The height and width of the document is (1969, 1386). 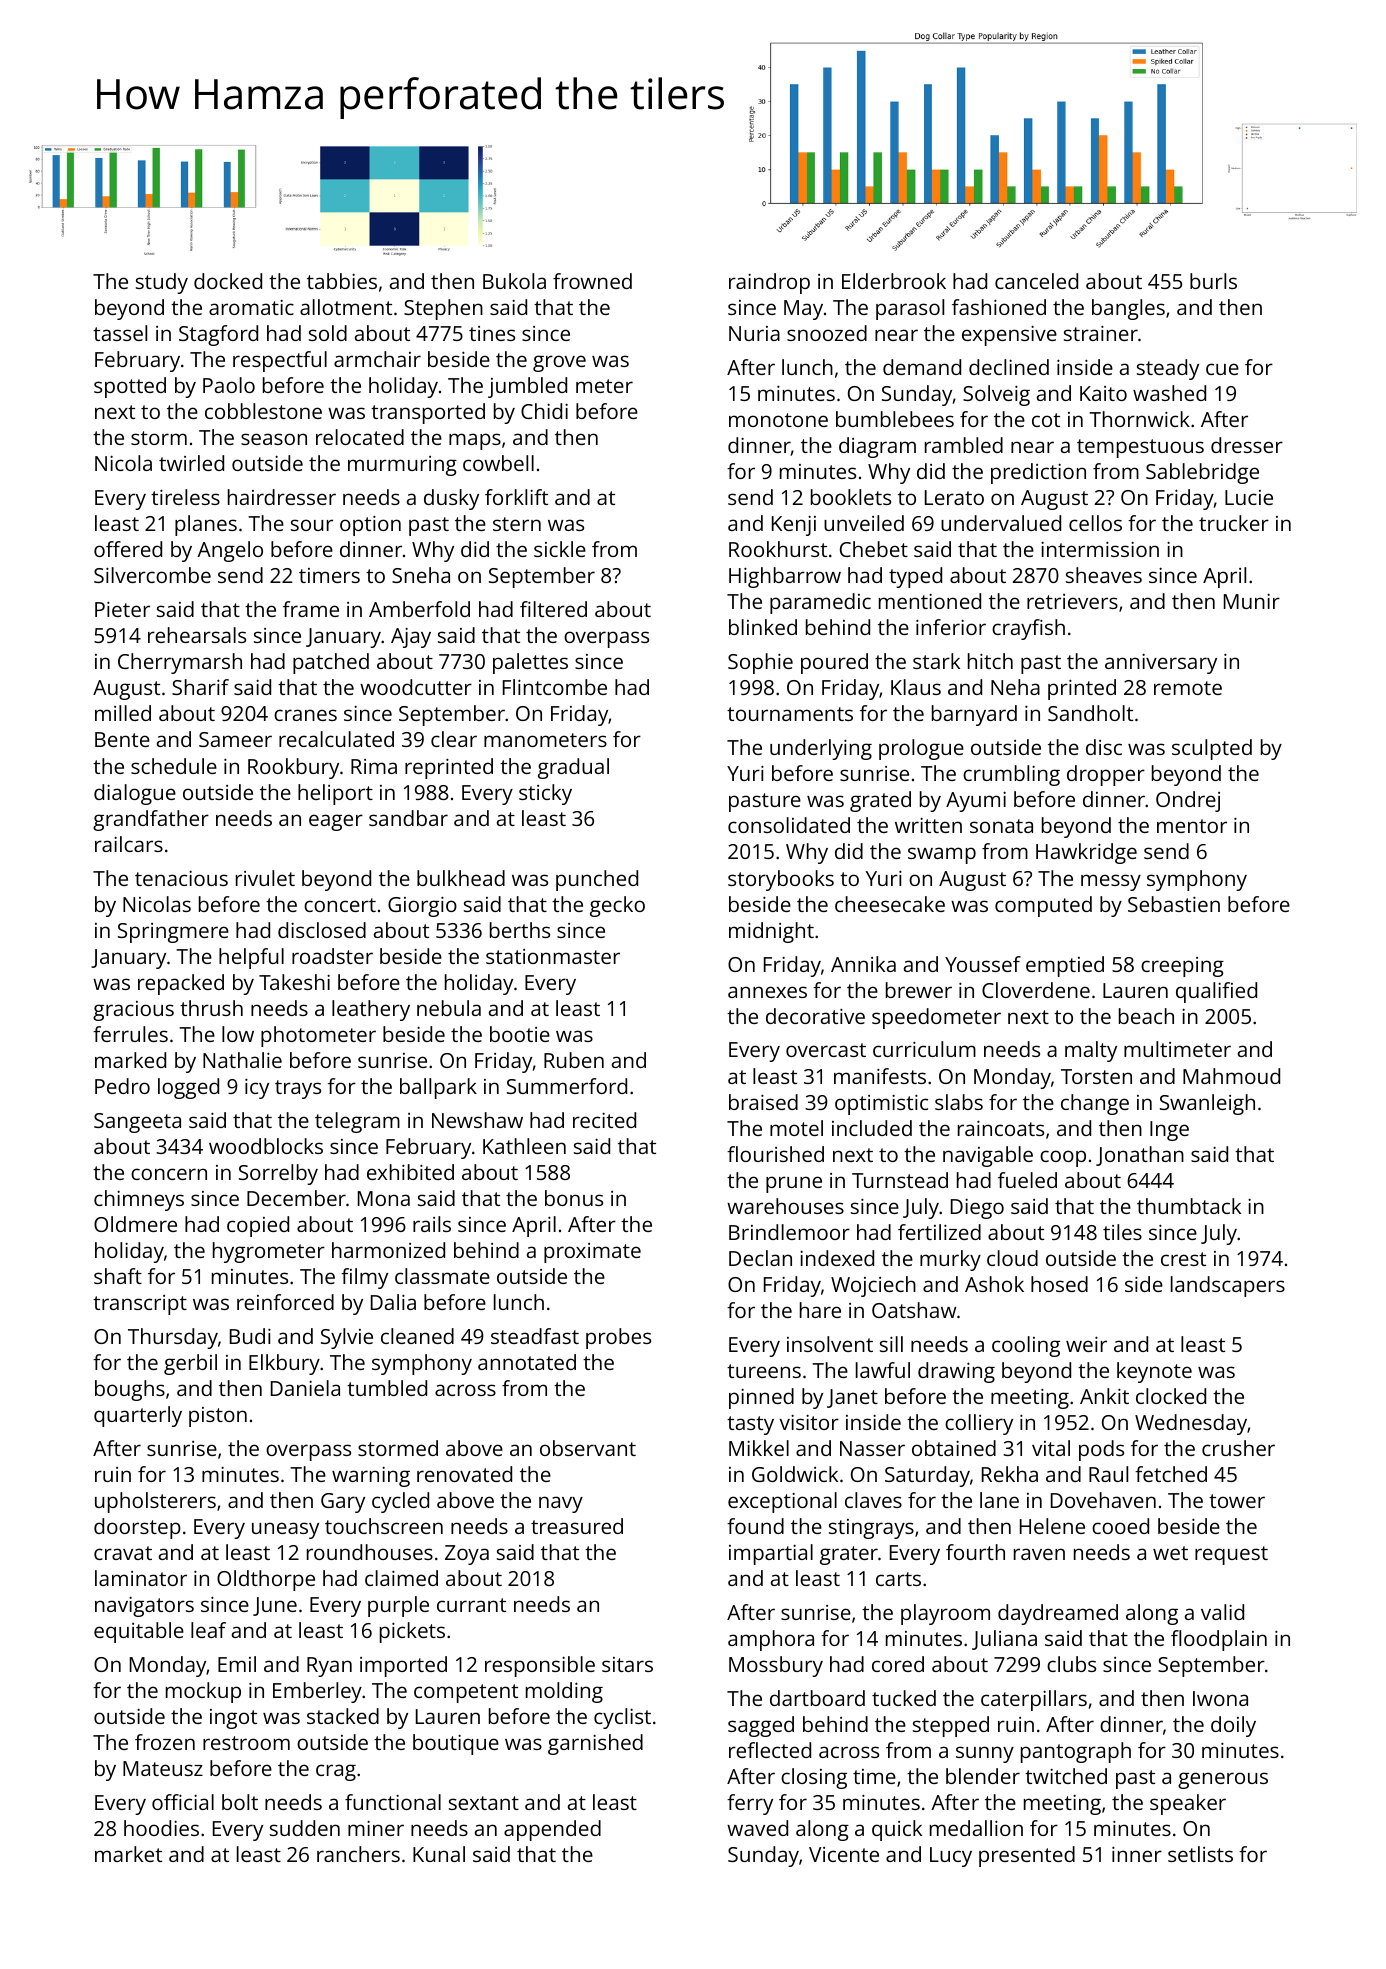 What do you see at coordinates (754, 333) in the document?
I see `Nuria` at bounding box center [754, 333].
